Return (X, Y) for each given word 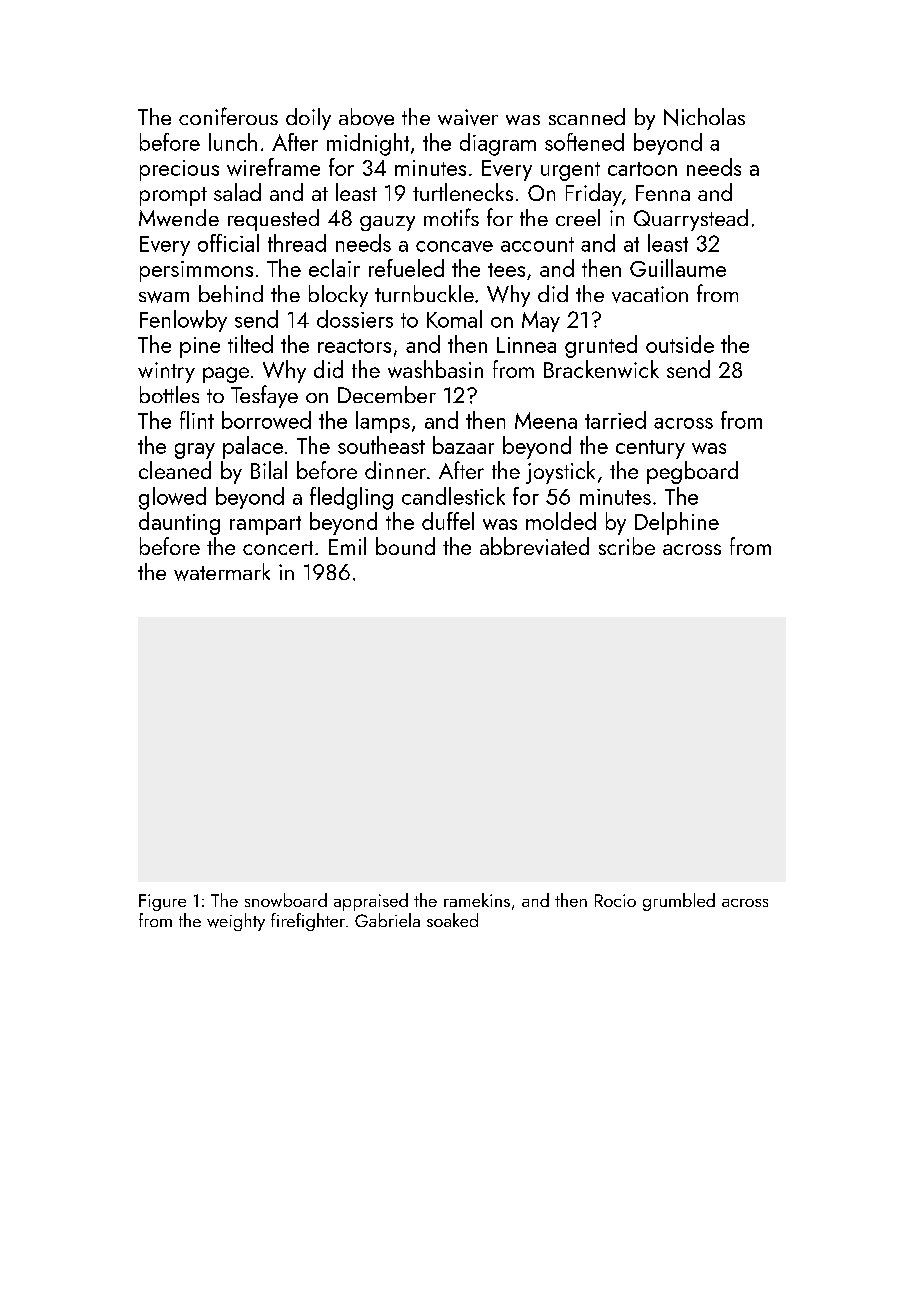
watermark (222, 572)
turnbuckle (424, 293)
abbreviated (534, 546)
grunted (601, 346)
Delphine (677, 523)
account (537, 244)
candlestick (453, 496)
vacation (650, 294)
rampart (265, 525)
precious (179, 170)
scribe (627, 546)
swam (164, 297)
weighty (236, 922)
